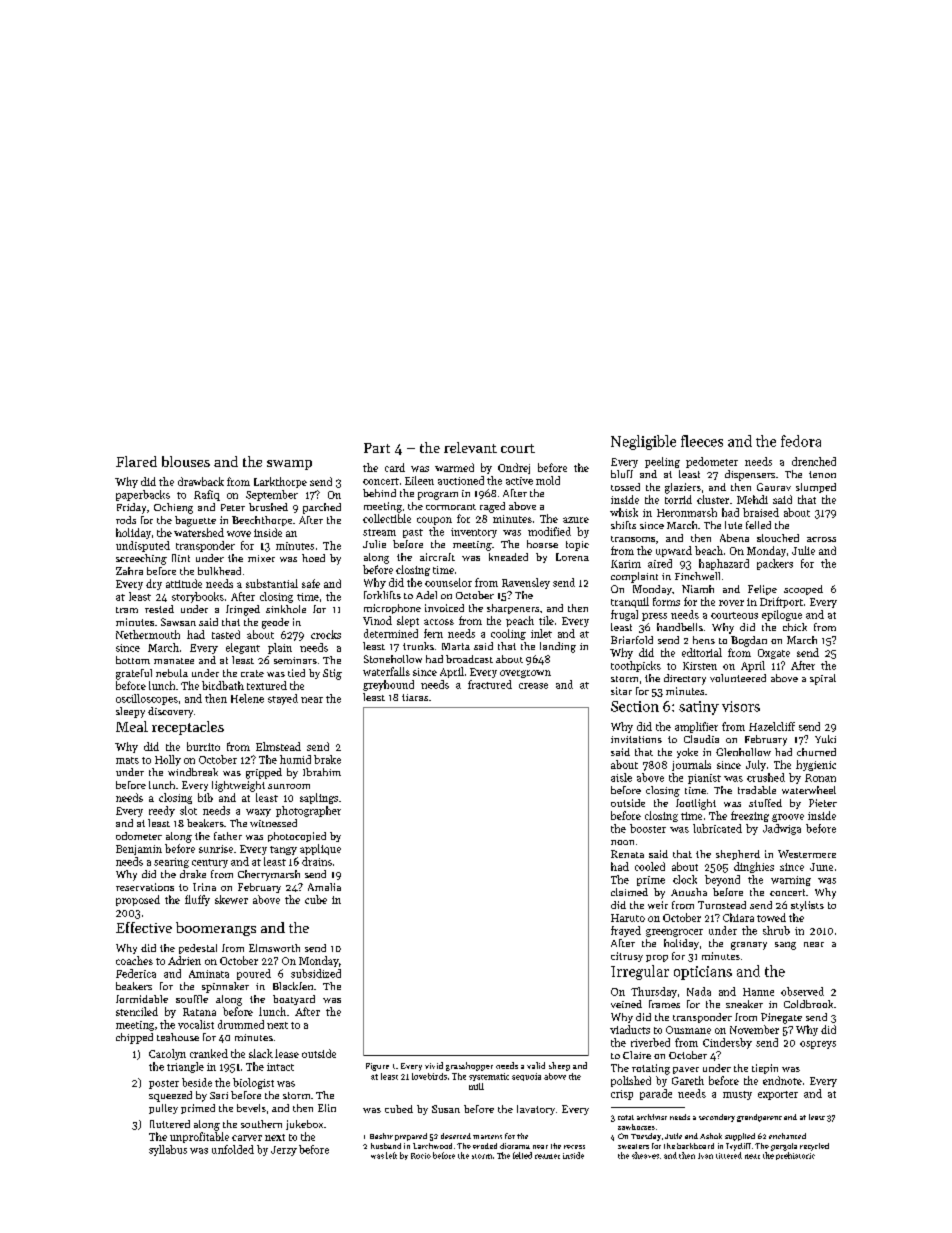  What do you see at coordinates (474, 533) in the screenshot?
I see `inventory` at bounding box center [474, 533].
